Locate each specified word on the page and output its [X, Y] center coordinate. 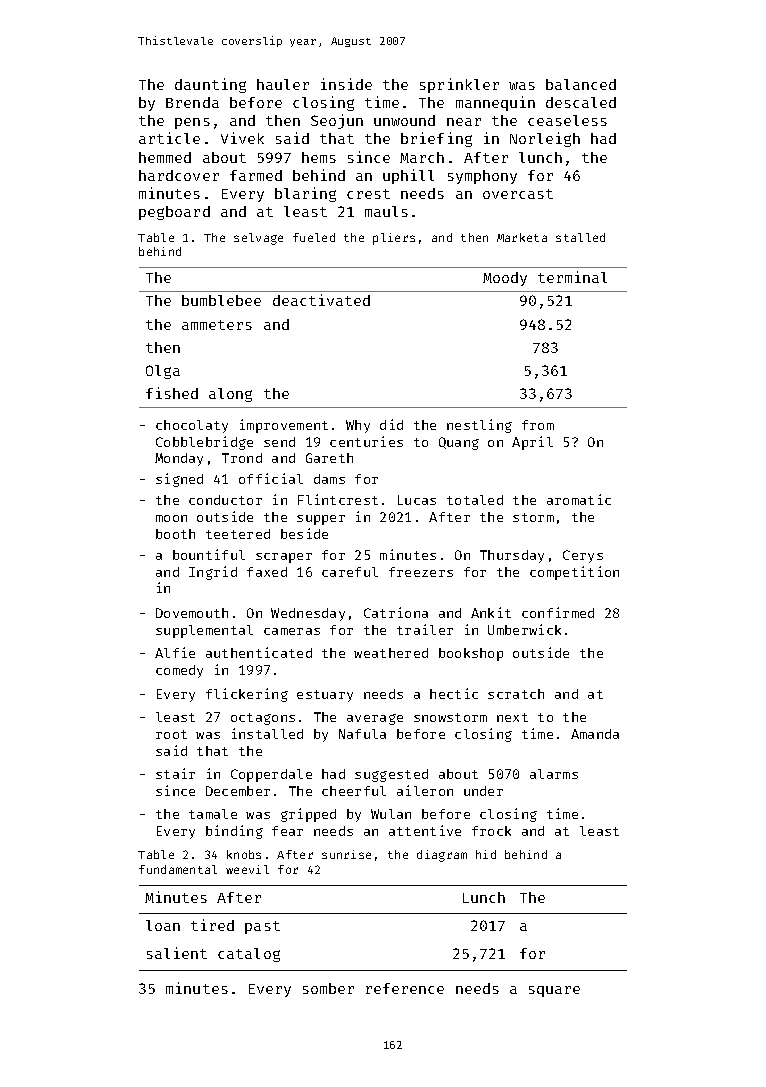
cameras [292, 631]
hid [486, 854]
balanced [581, 84]
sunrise [346, 854]
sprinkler [459, 85]
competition [574, 573]
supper [321, 520]
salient [177, 953]
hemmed [165, 157]
